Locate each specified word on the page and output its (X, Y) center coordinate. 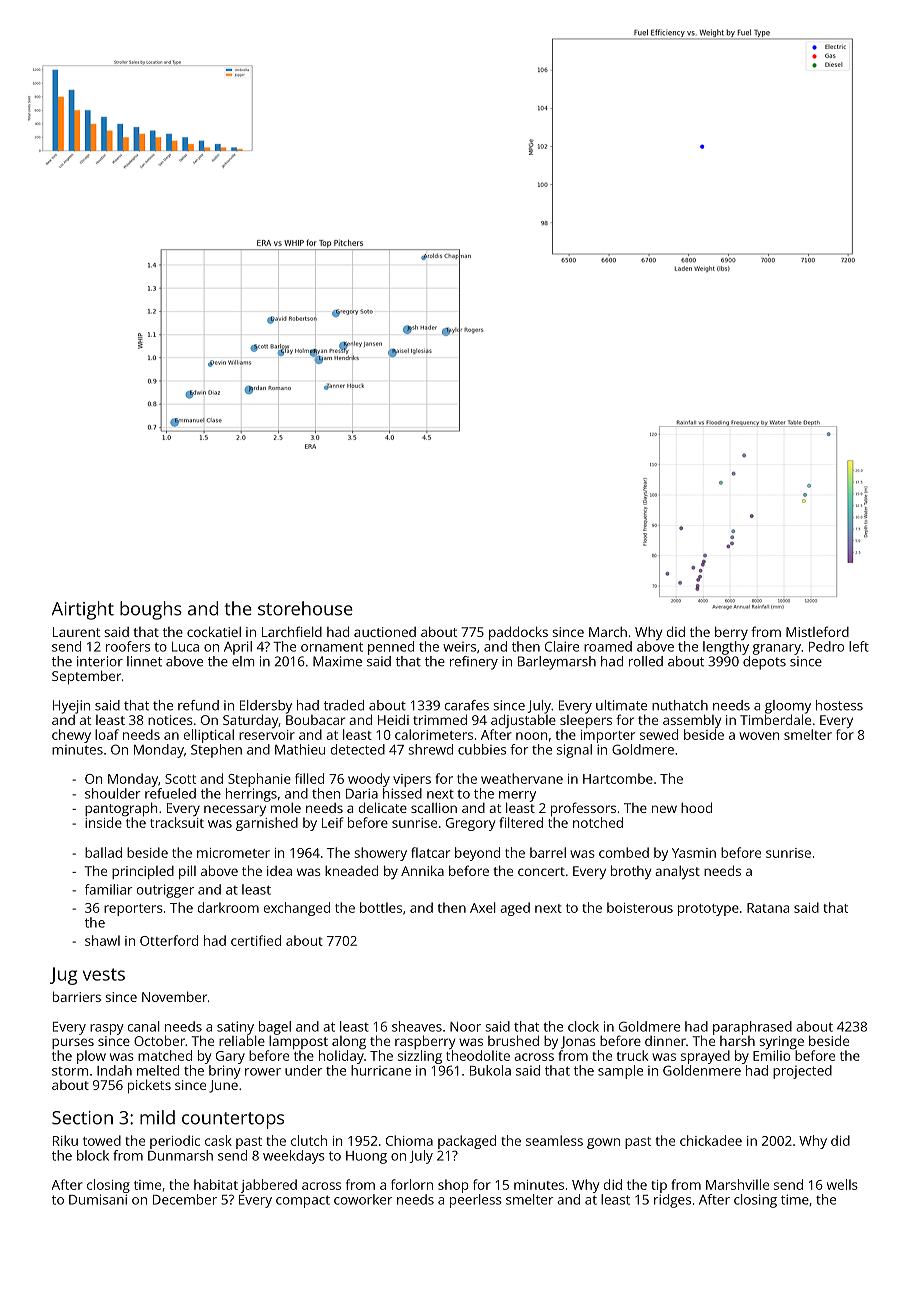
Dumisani (98, 1199)
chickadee (711, 1140)
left (859, 646)
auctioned (385, 632)
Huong (366, 1157)
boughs (151, 610)
